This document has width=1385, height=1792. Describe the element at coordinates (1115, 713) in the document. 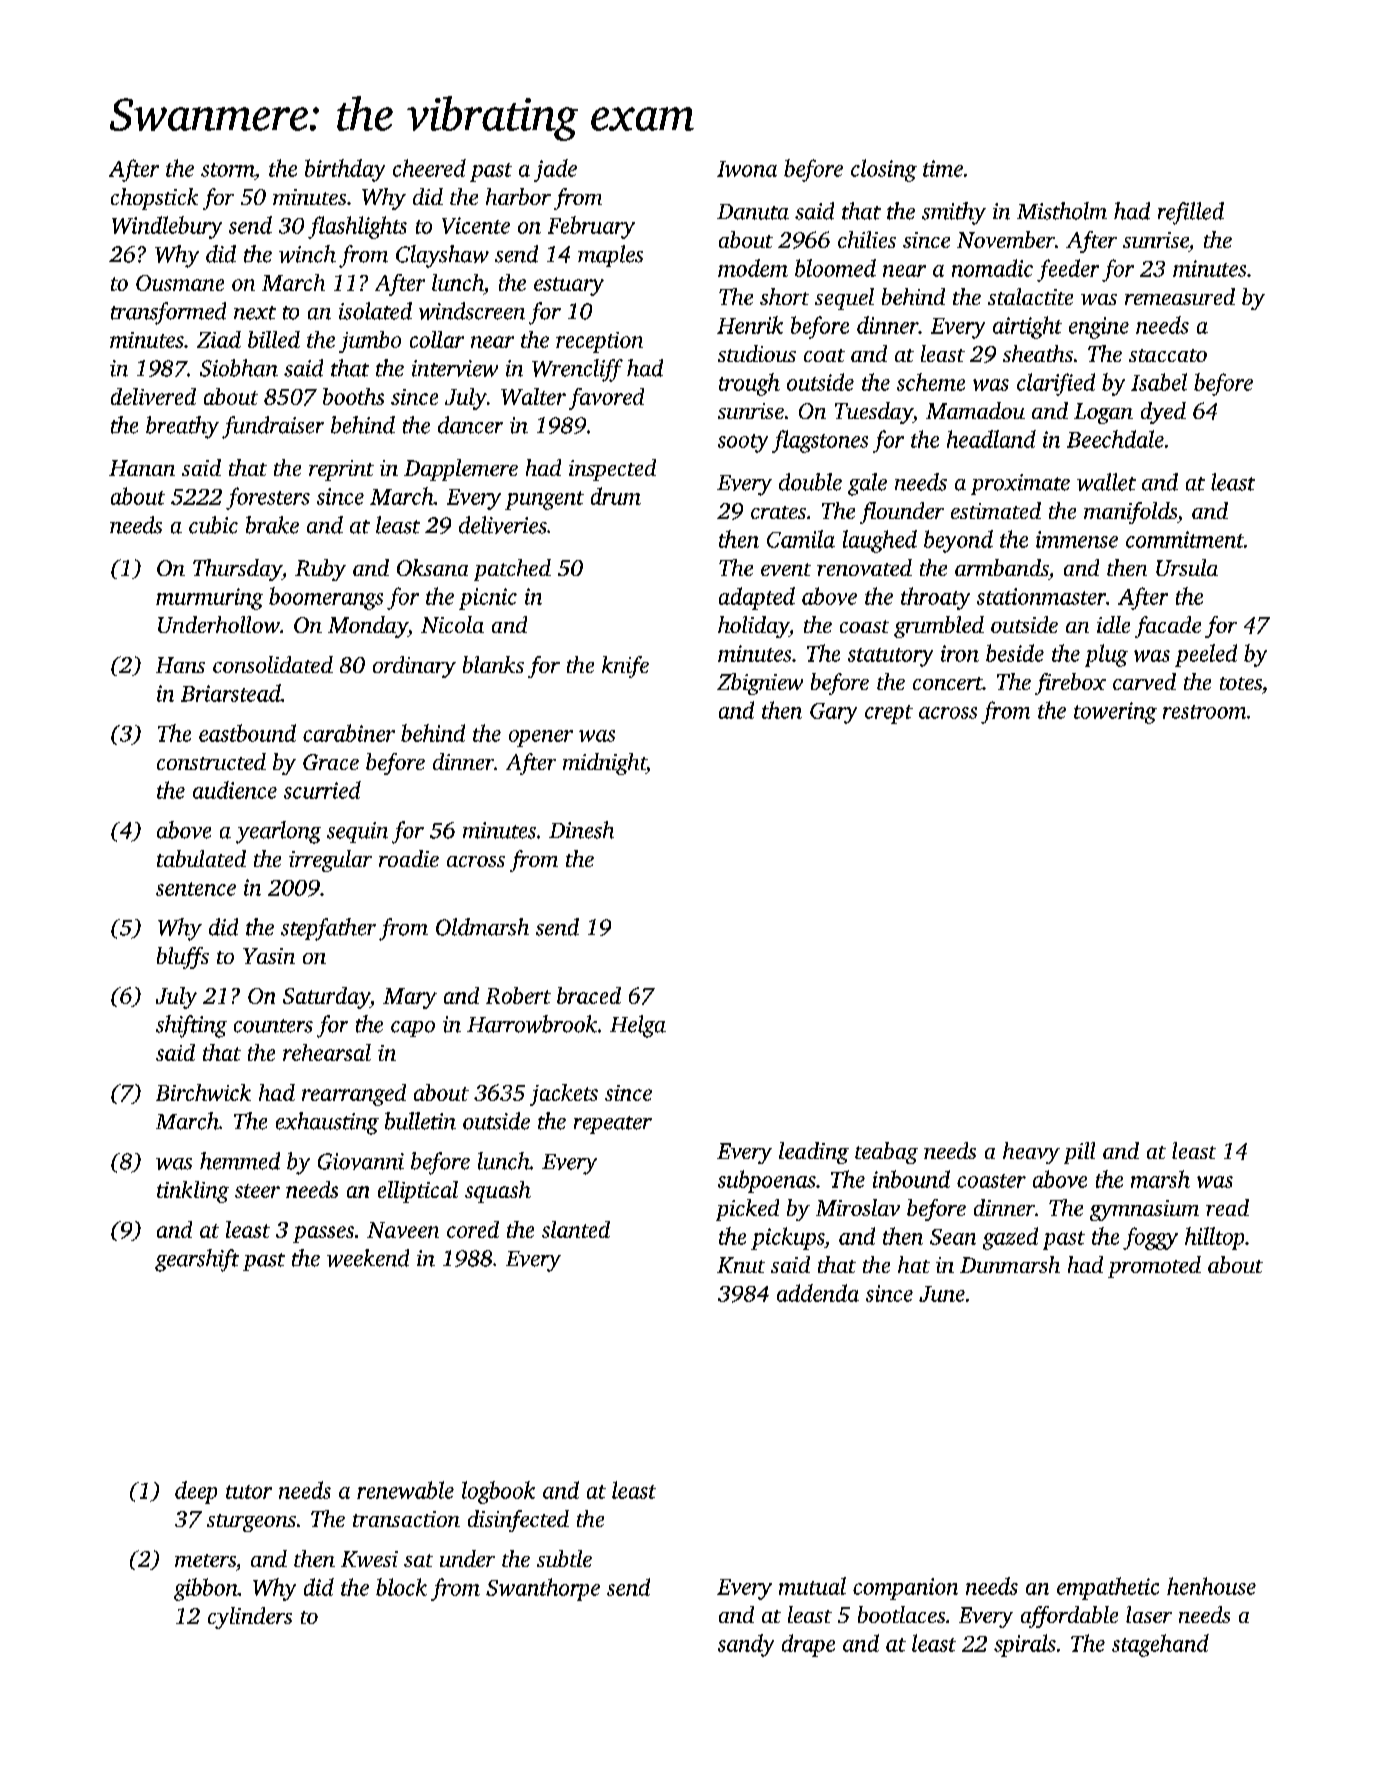

I see `towering` at that location.
